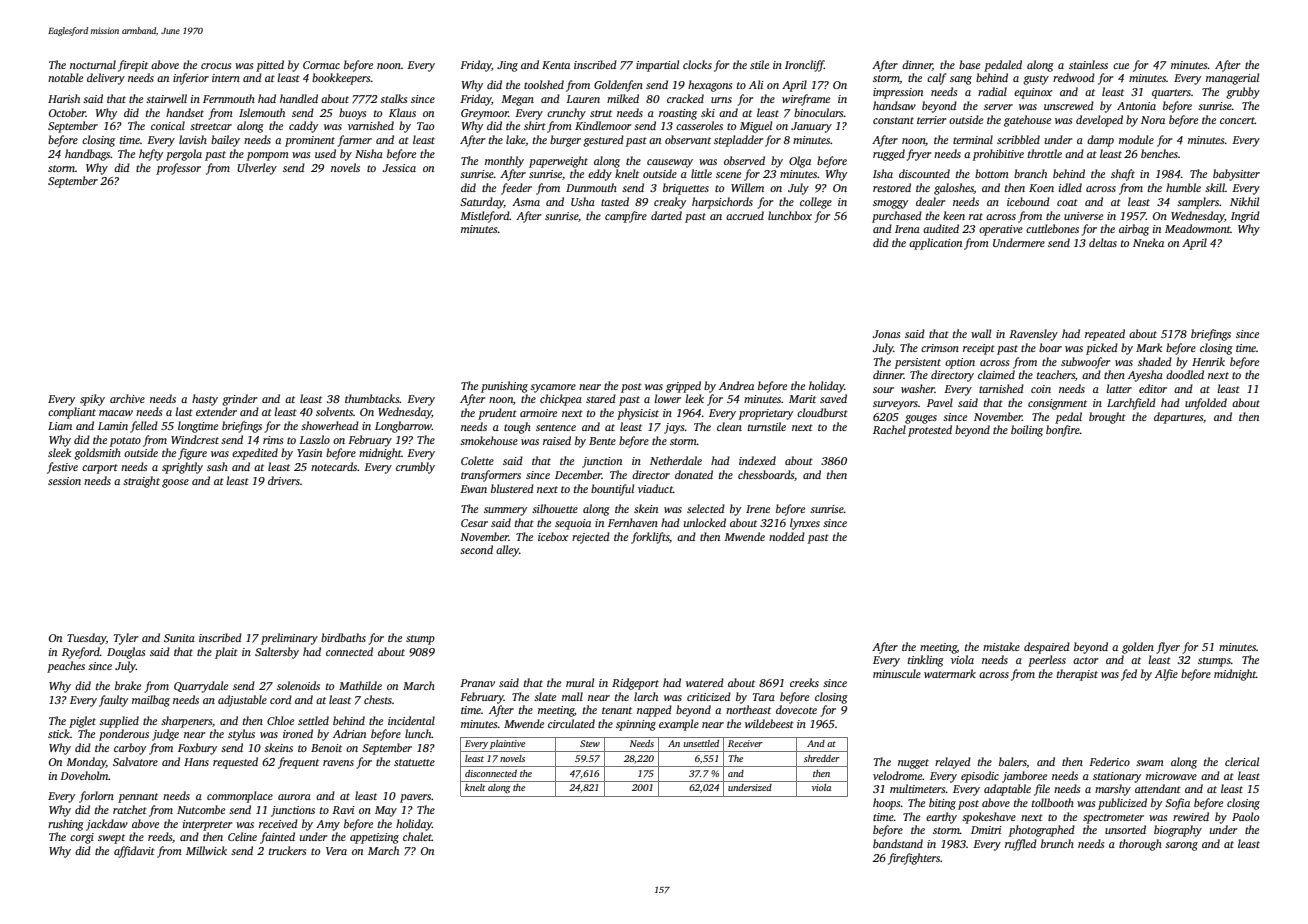 This document has width=1308, height=924. I want to click on Nora, so click(1153, 120).
